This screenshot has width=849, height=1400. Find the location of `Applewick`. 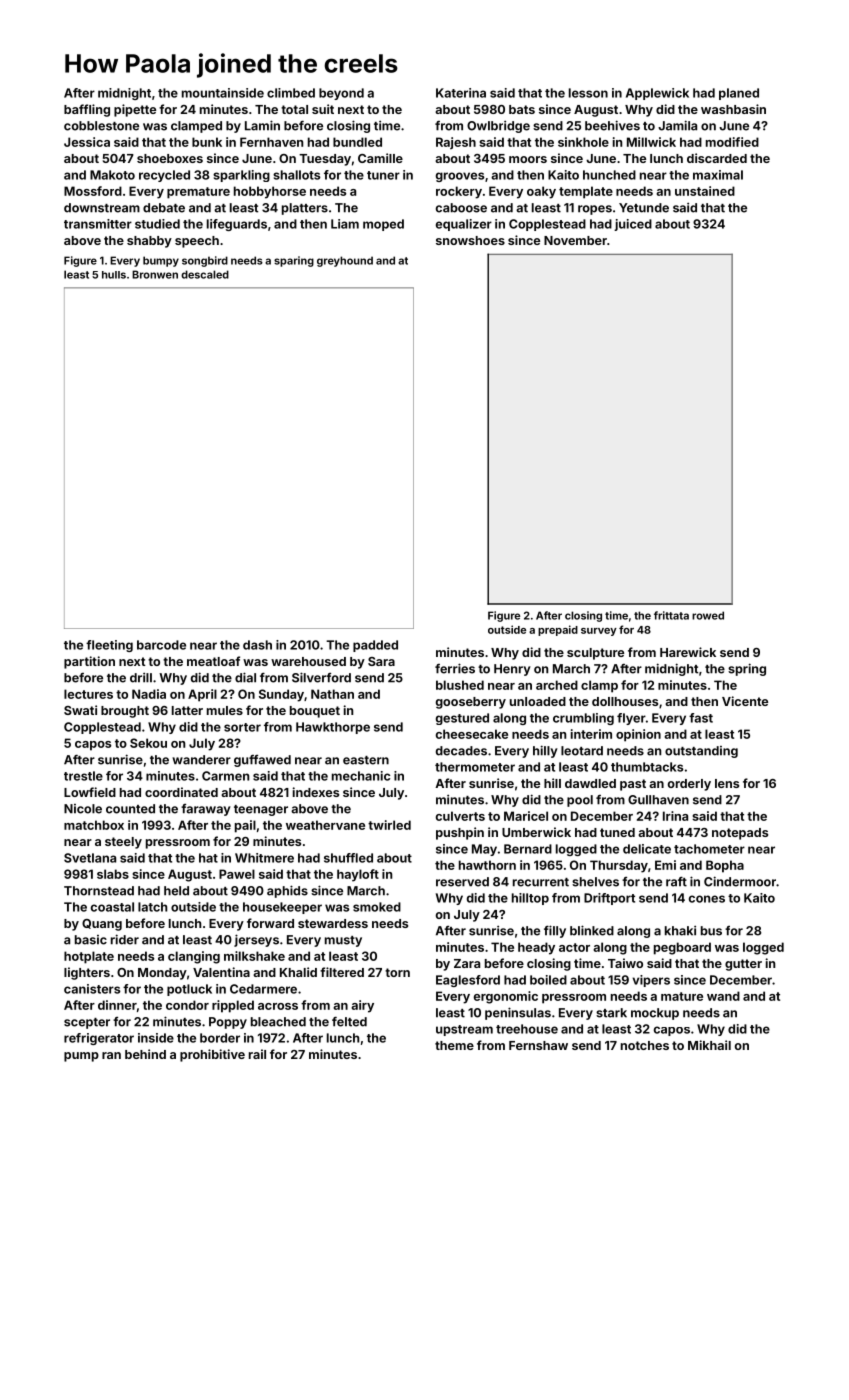

Applewick is located at coordinates (657, 94).
